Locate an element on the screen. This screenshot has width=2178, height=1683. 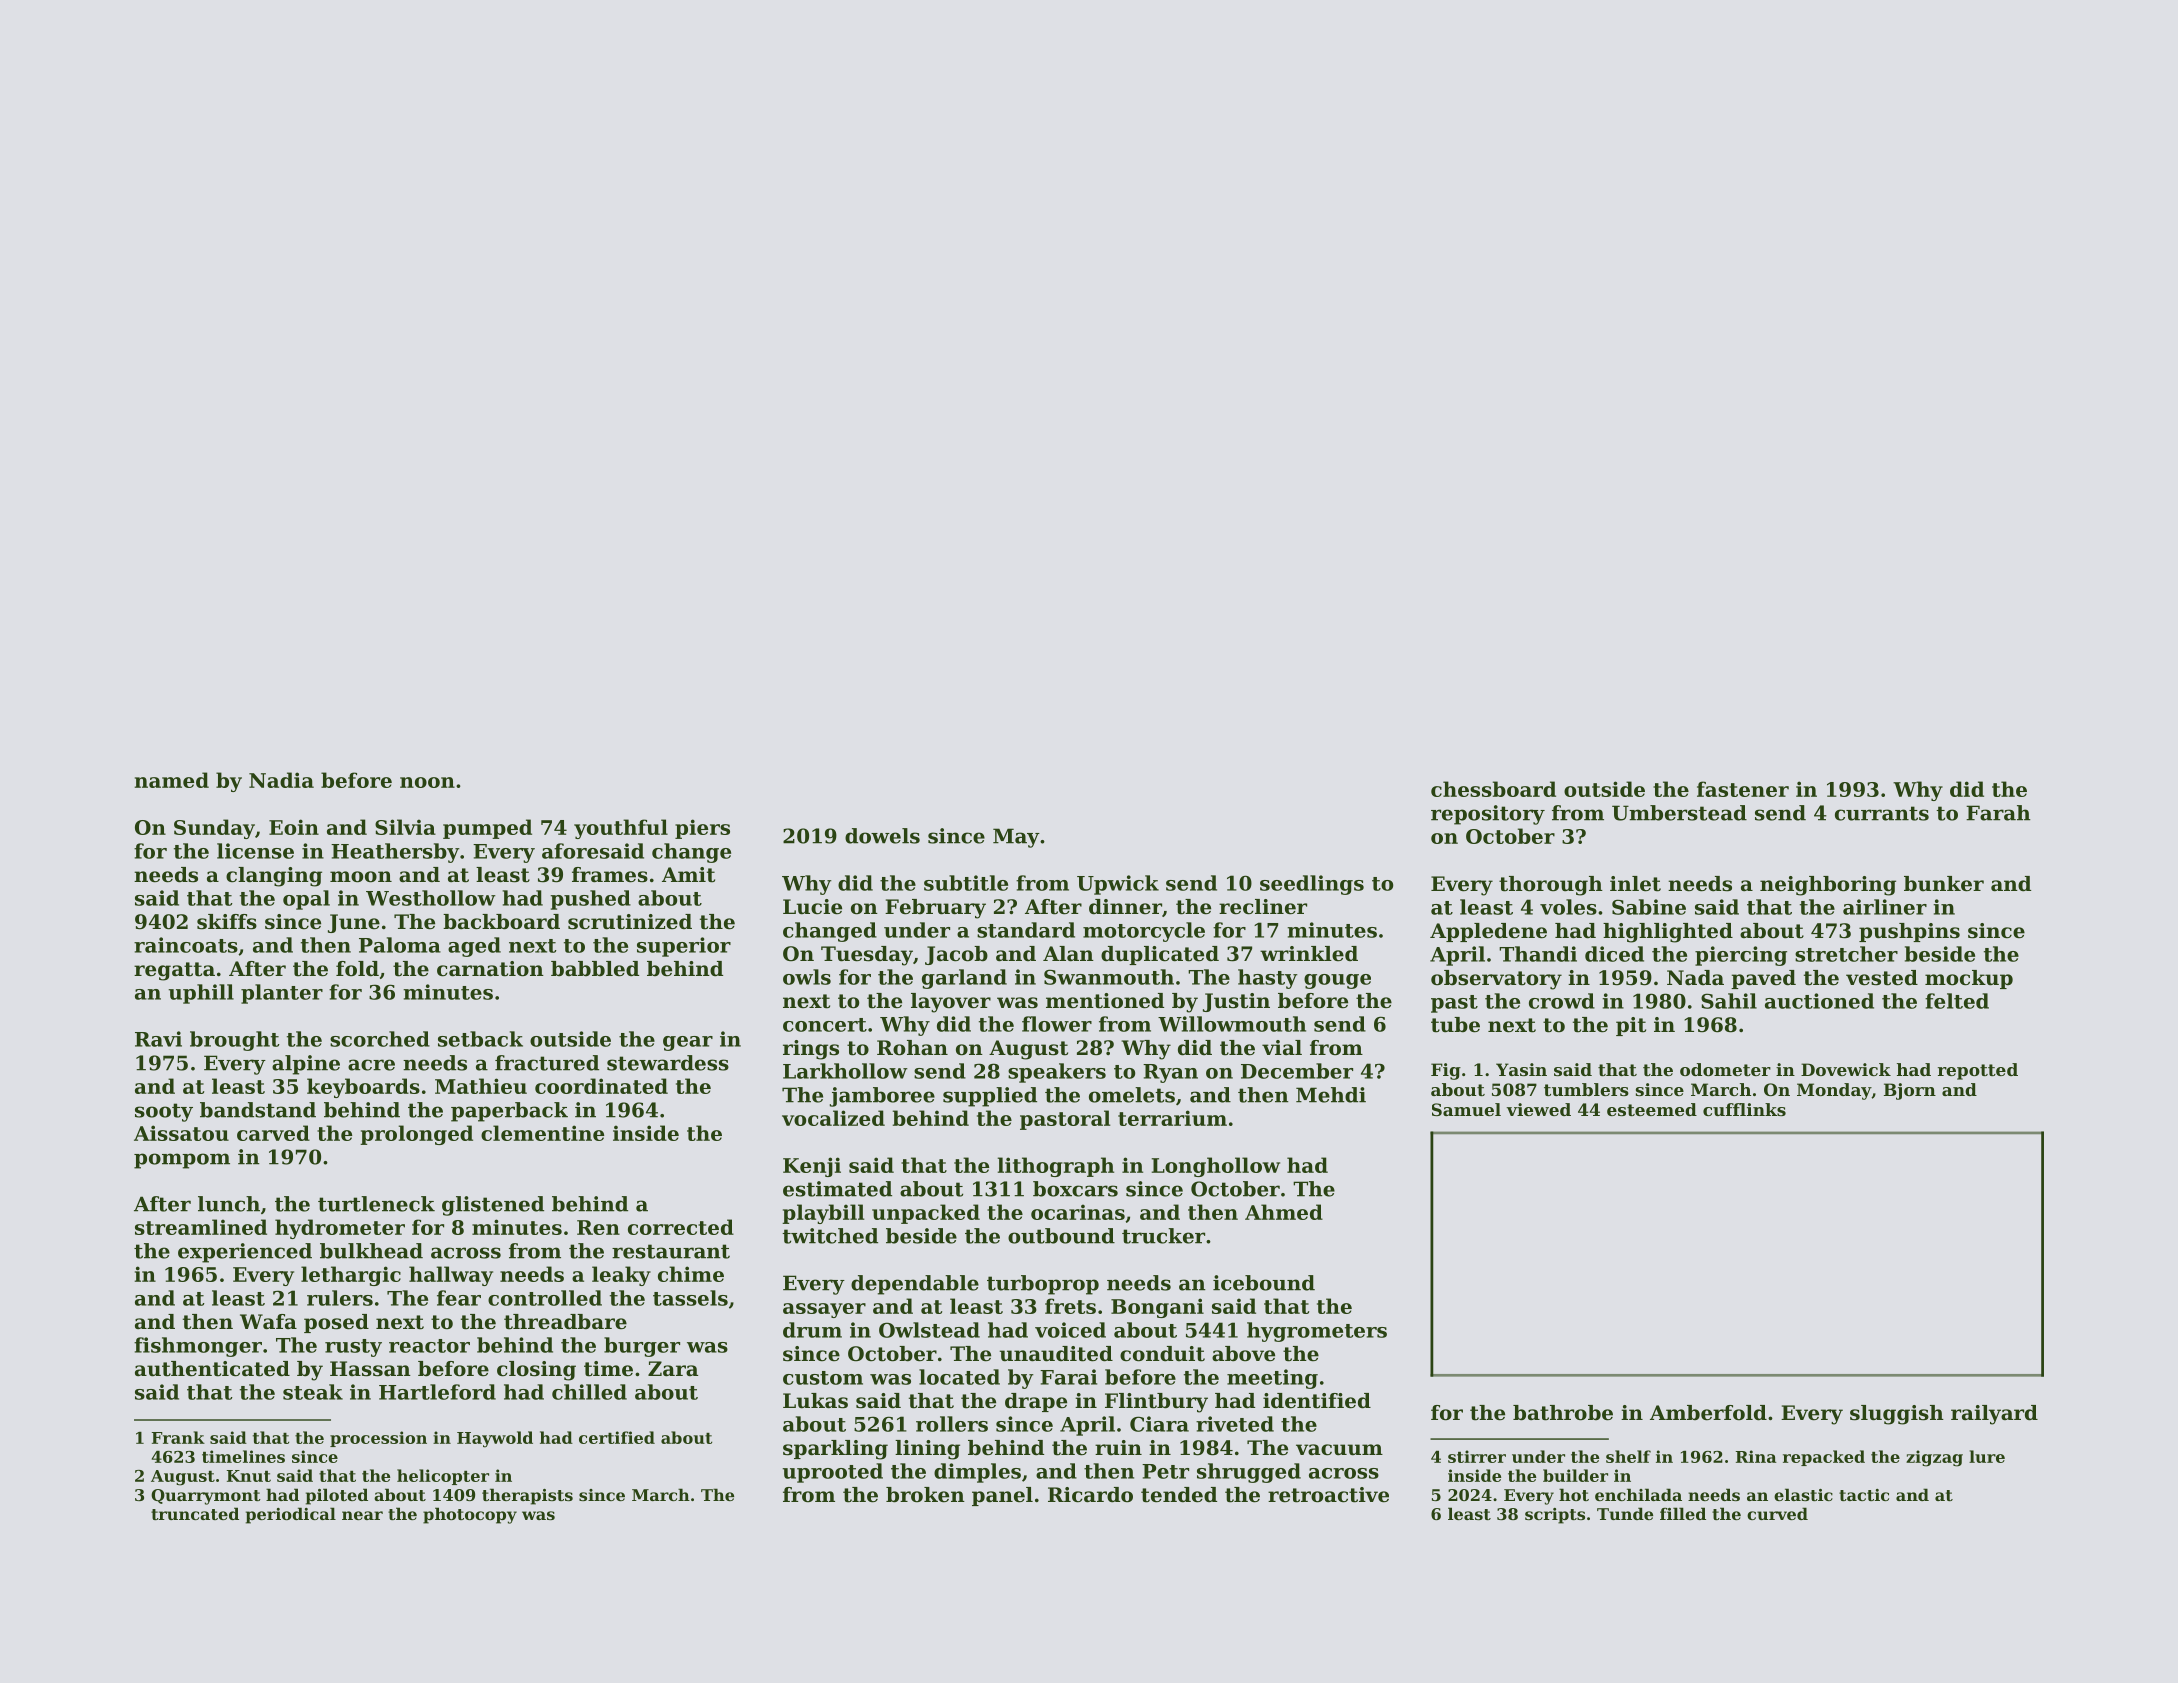
mockup is located at coordinates (1969, 979).
